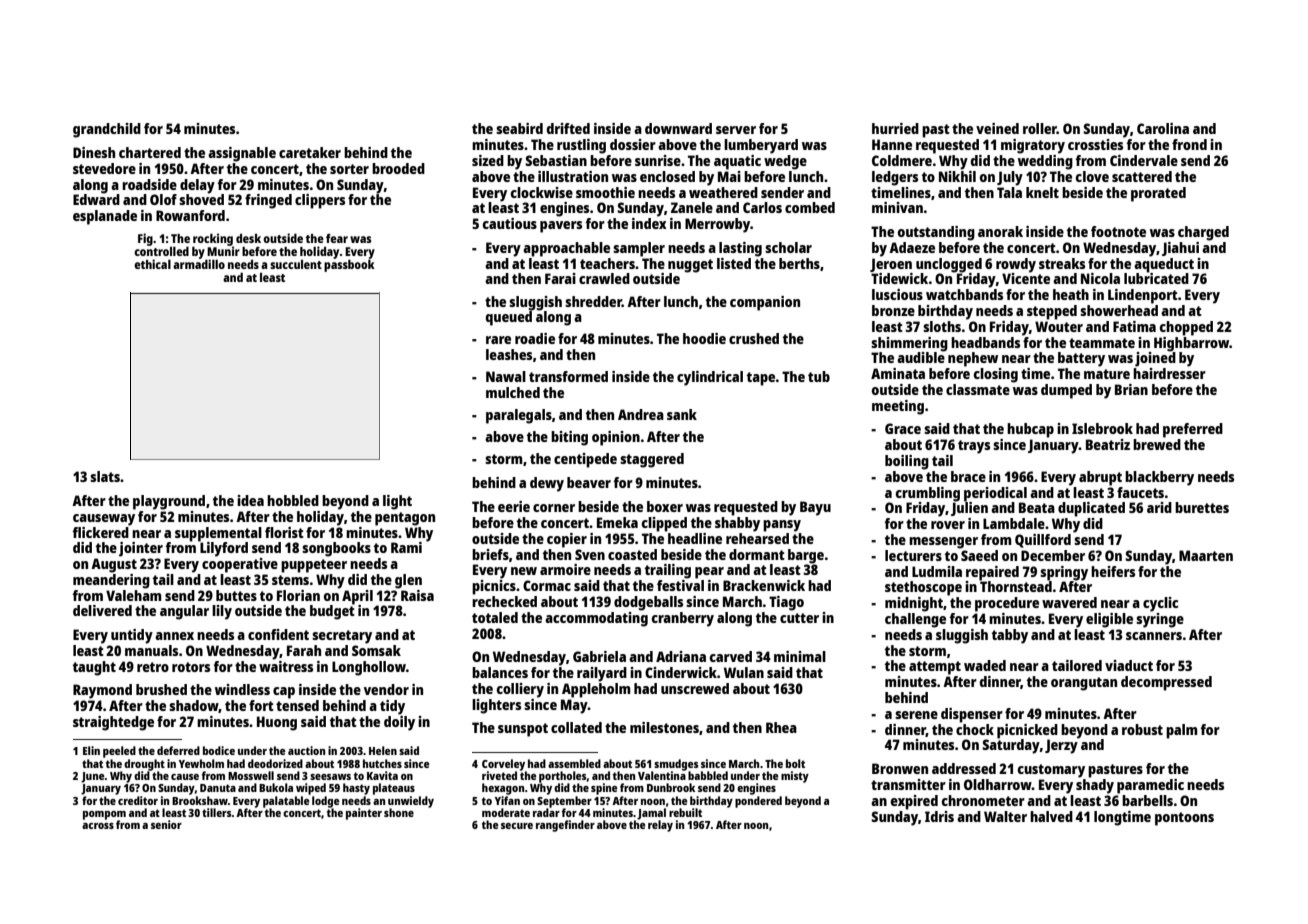  What do you see at coordinates (107, 130) in the page?
I see `grandchild` at bounding box center [107, 130].
